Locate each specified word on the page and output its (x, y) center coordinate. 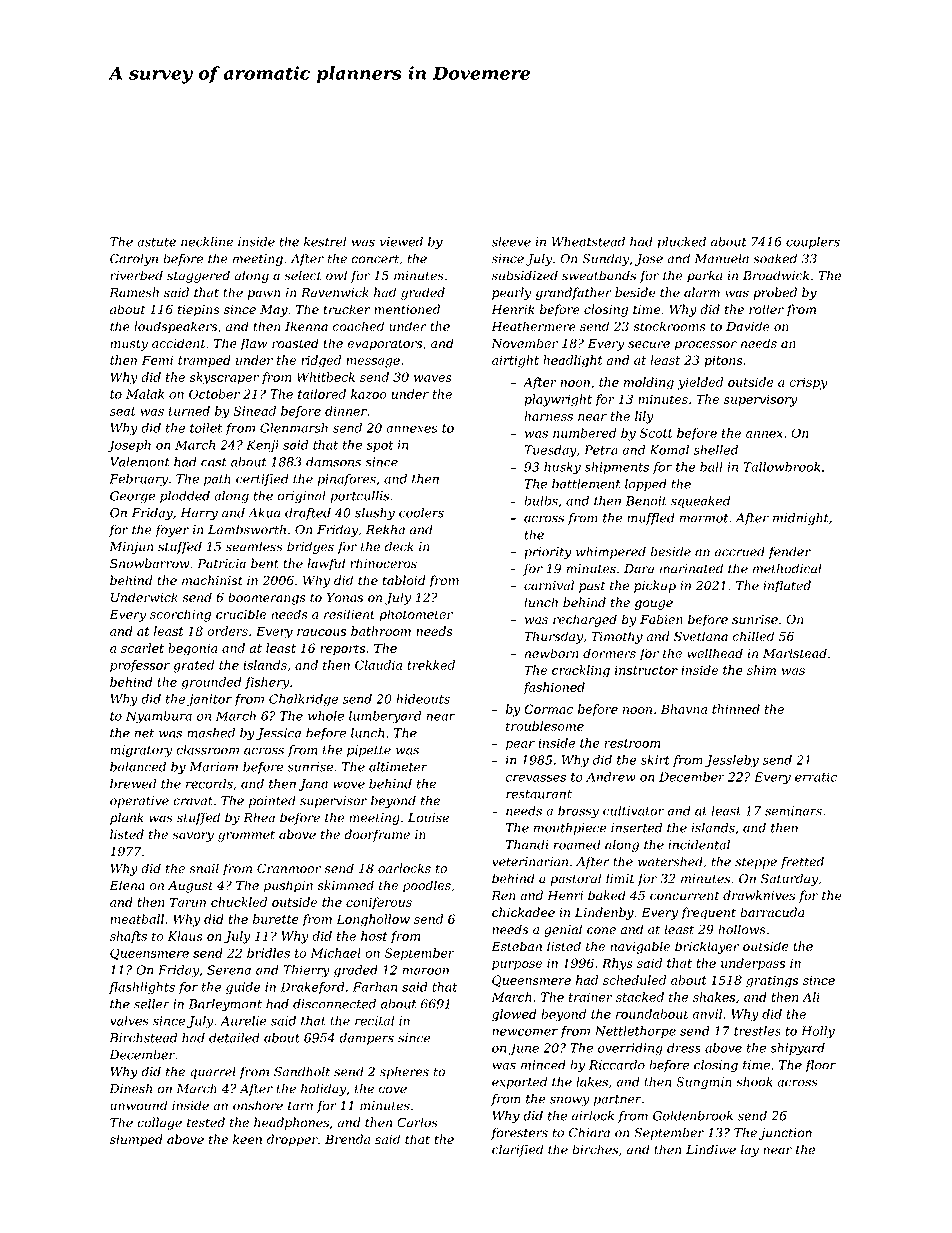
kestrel (325, 241)
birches (595, 1149)
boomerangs (267, 598)
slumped (136, 1140)
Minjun (131, 548)
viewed (401, 241)
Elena (127, 885)
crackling (581, 671)
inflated (787, 586)
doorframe (377, 835)
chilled (753, 636)
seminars (793, 811)
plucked (681, 242)
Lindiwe (711, 1149)
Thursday (553, 637)
